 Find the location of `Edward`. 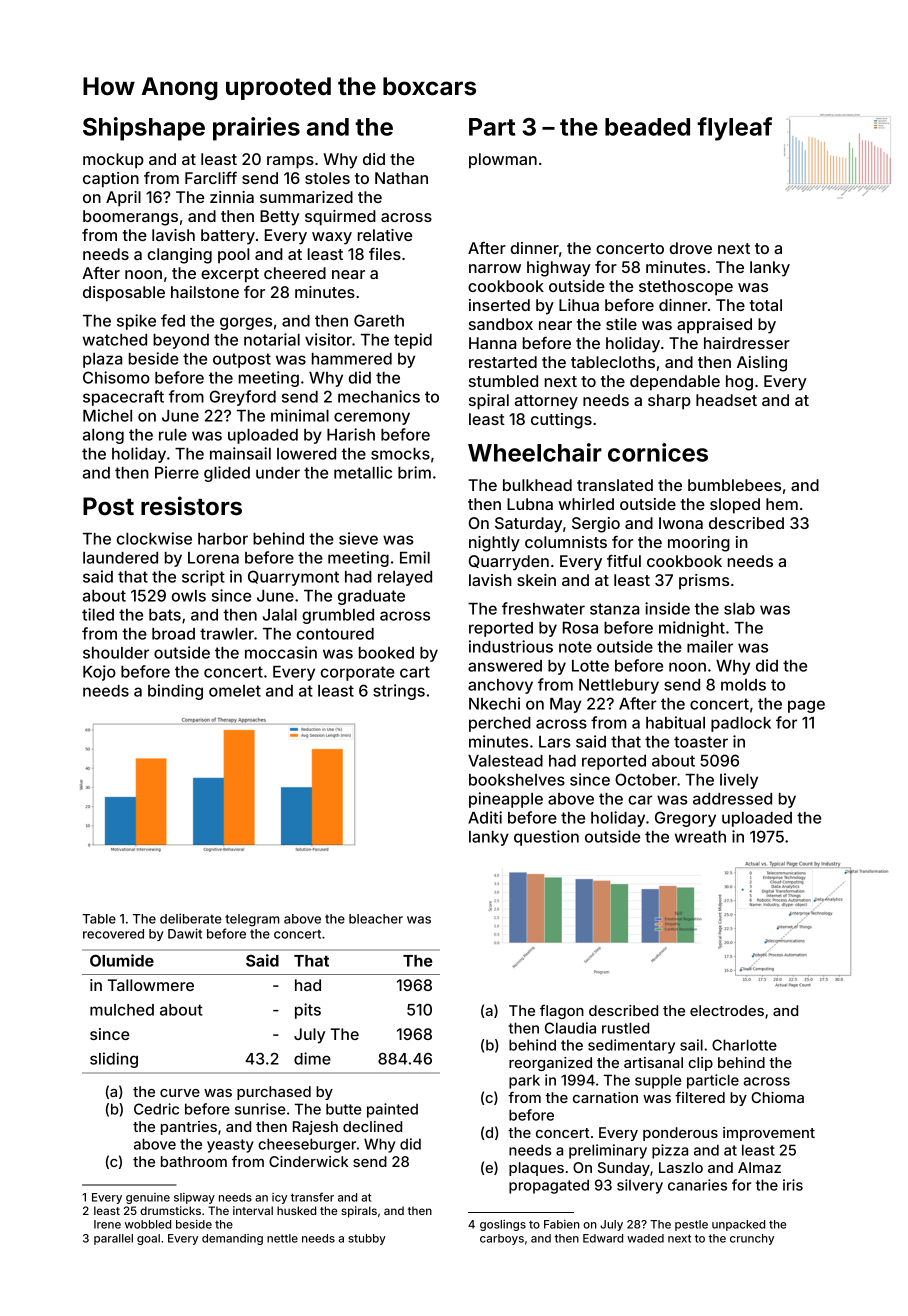

Edward is located at coordinates (603, 1238).
